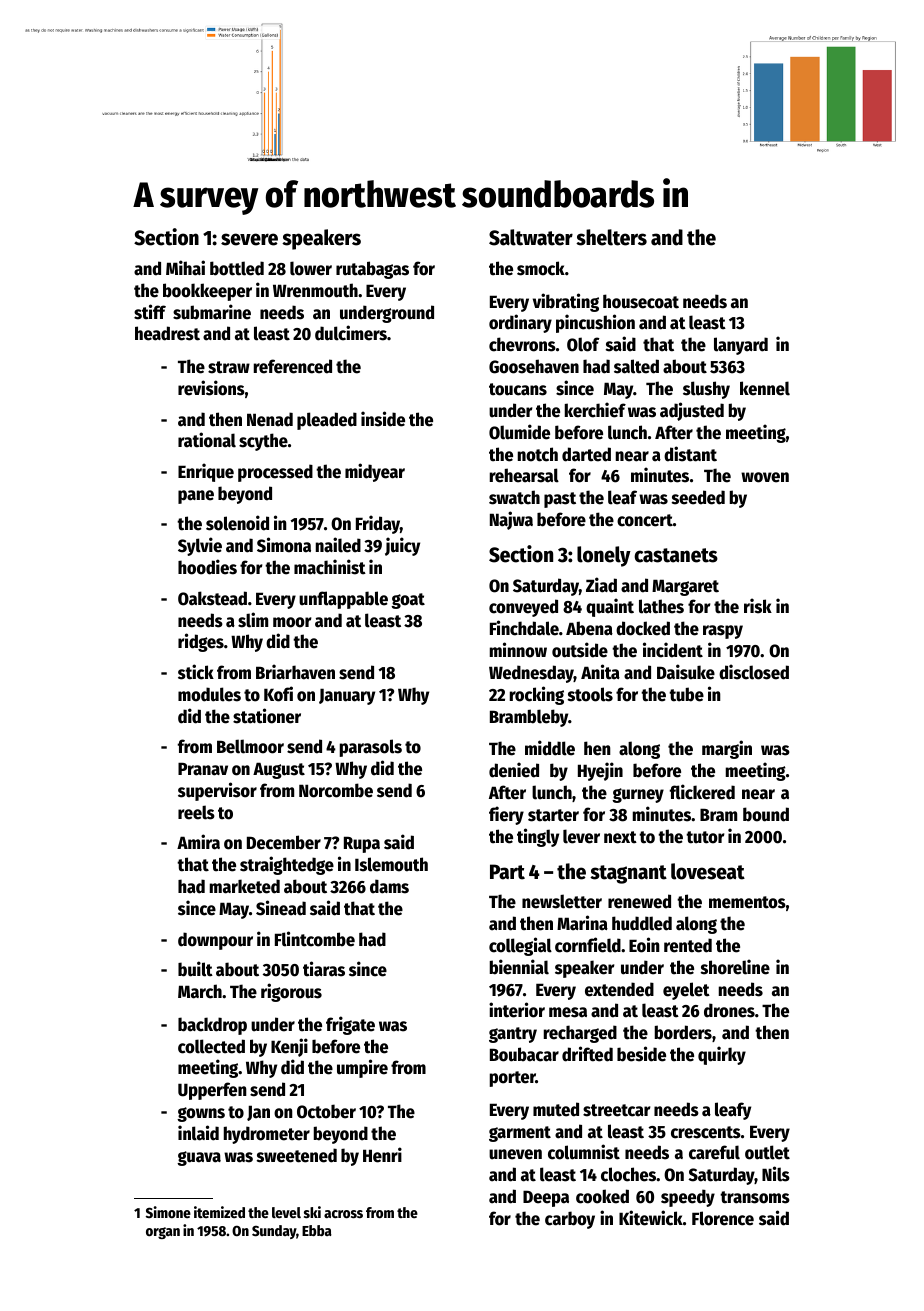 The height and width of the screenshot is (1311, 924). Describe the element at coordinates (249, 239) in the screenshot. I see `severe` at that location.
